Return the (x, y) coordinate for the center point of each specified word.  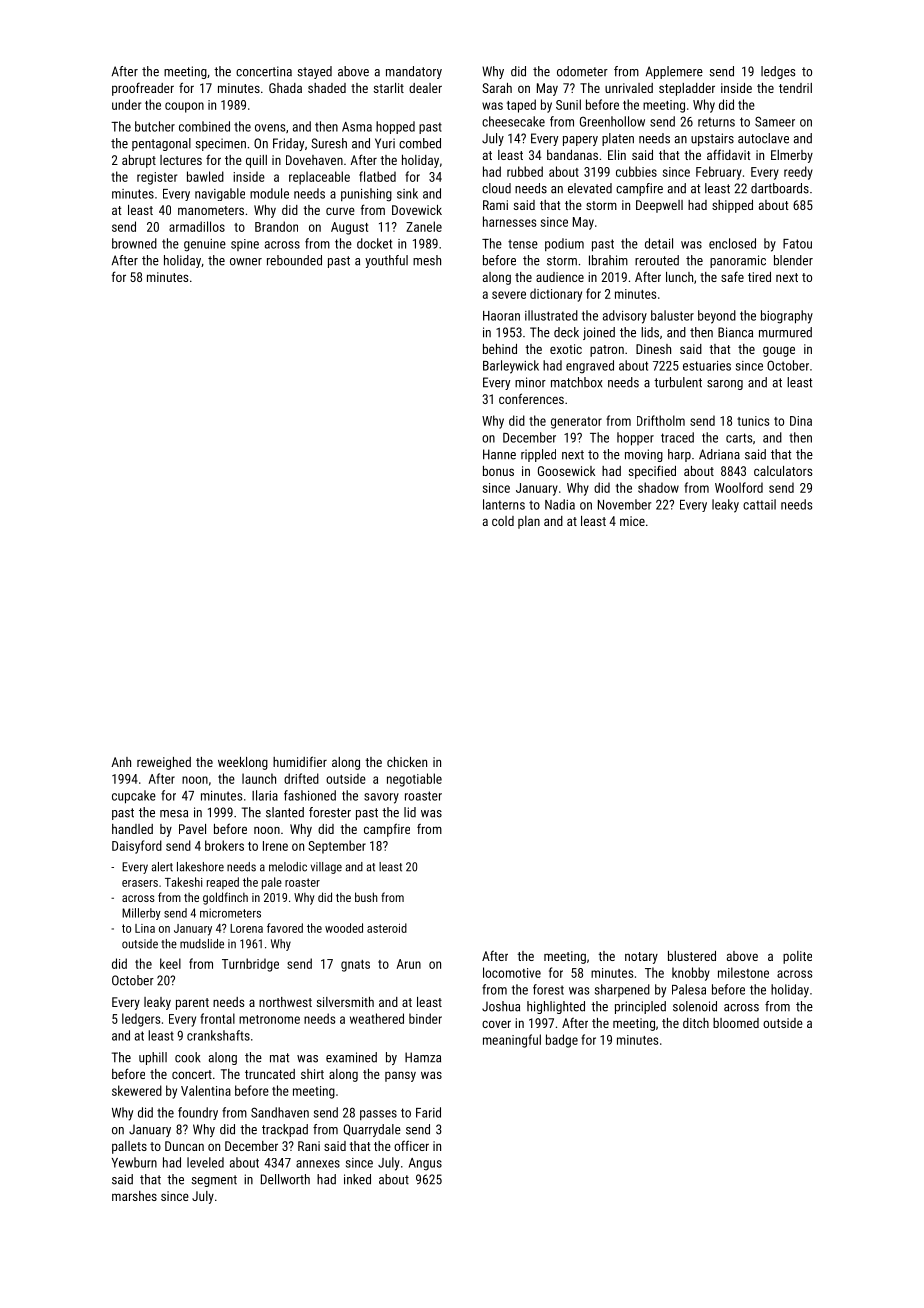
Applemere (674, 72)
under (126, 104)
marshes (134, 1196)
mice (632, 521)
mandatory (414, 72)
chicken (407, 762)
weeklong (243, 763)
